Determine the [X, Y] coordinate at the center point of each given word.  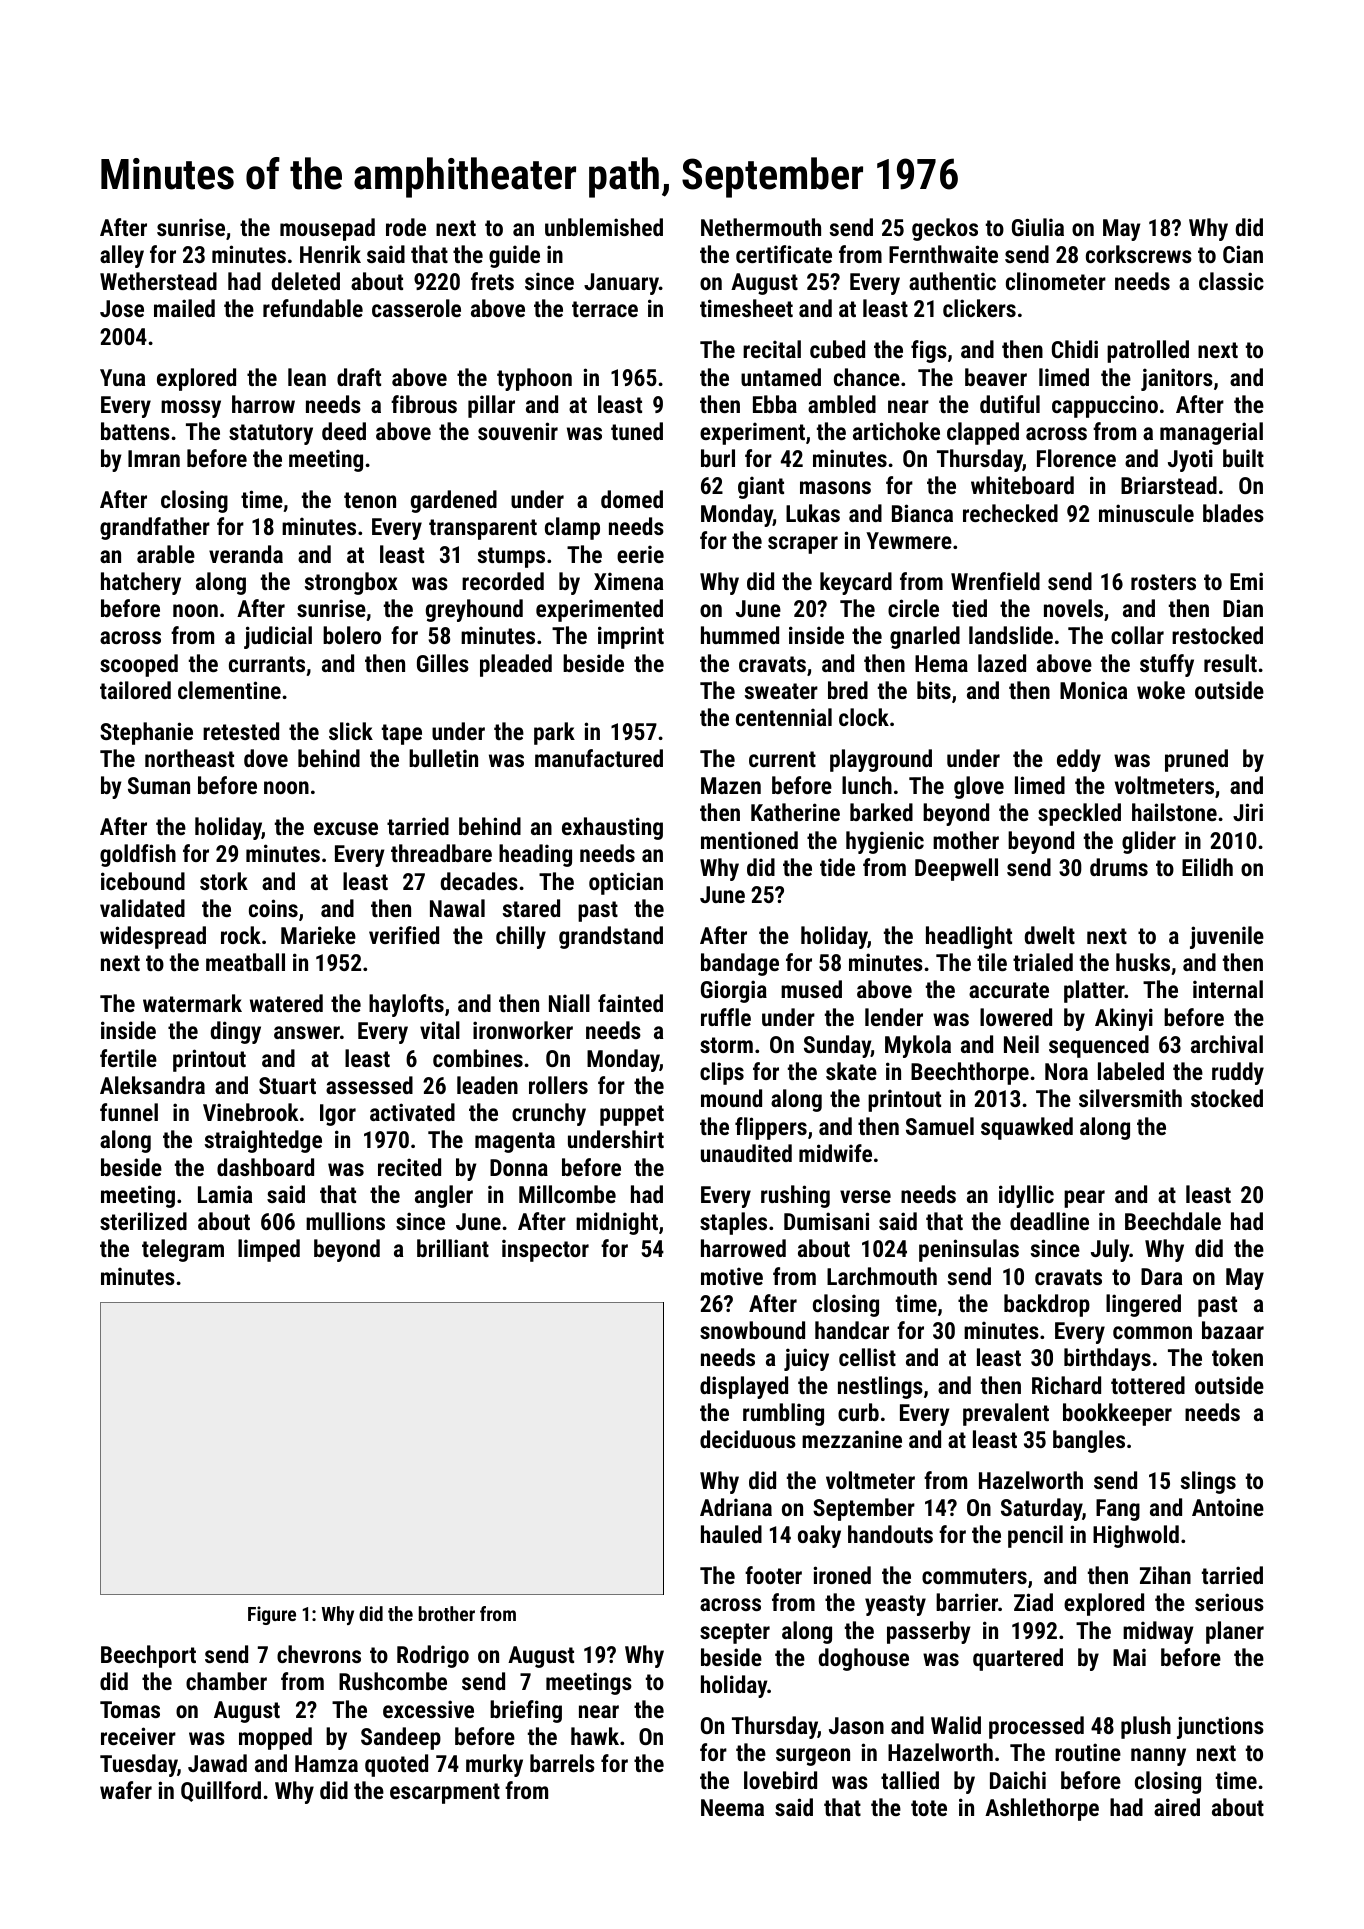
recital [772, 349]
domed [632, 499]
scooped [139, 665]
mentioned [749, 840]
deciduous [748, 1439]
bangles [1089, 1441]
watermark [192, 1003]
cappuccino [1105, 406]
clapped [983, 433]
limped [269, 1250]
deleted [306, 281]
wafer [126, 1790]
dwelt [1050, 935]
